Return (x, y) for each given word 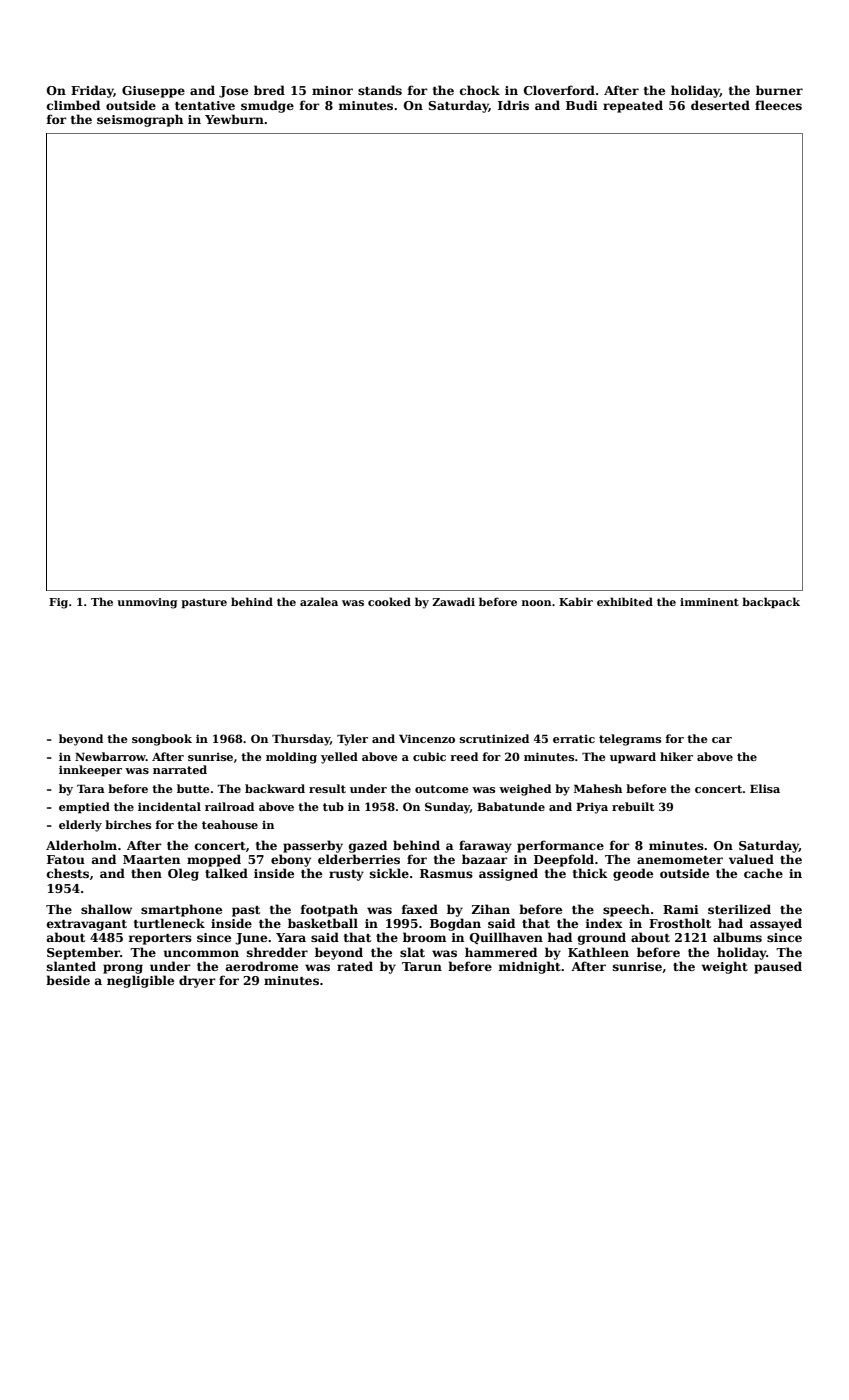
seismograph (140, 120)
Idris (513, 105)
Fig (58, 603)
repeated (633, 106)
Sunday (447, 808)
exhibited (625, 601)
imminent (709, 602)
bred (269, 90)
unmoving (147, 603)
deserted (720, 105)
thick (590, 873)
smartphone (181, 910)
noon (536, 603)
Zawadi (453, 601)
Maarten (151, 859)
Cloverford (559, 90)
